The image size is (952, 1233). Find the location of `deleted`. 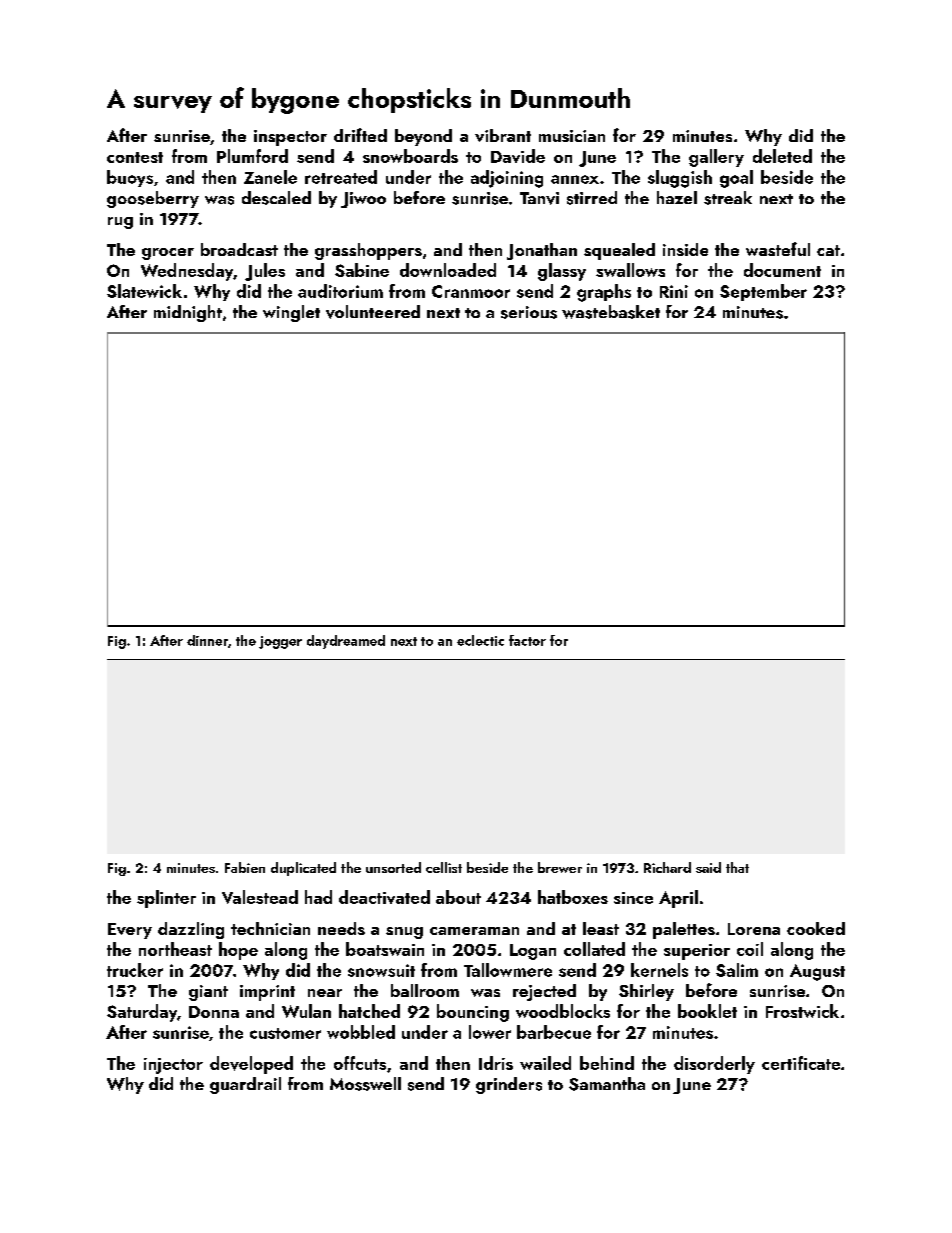

deleted is located at coordinates (782, 156).
